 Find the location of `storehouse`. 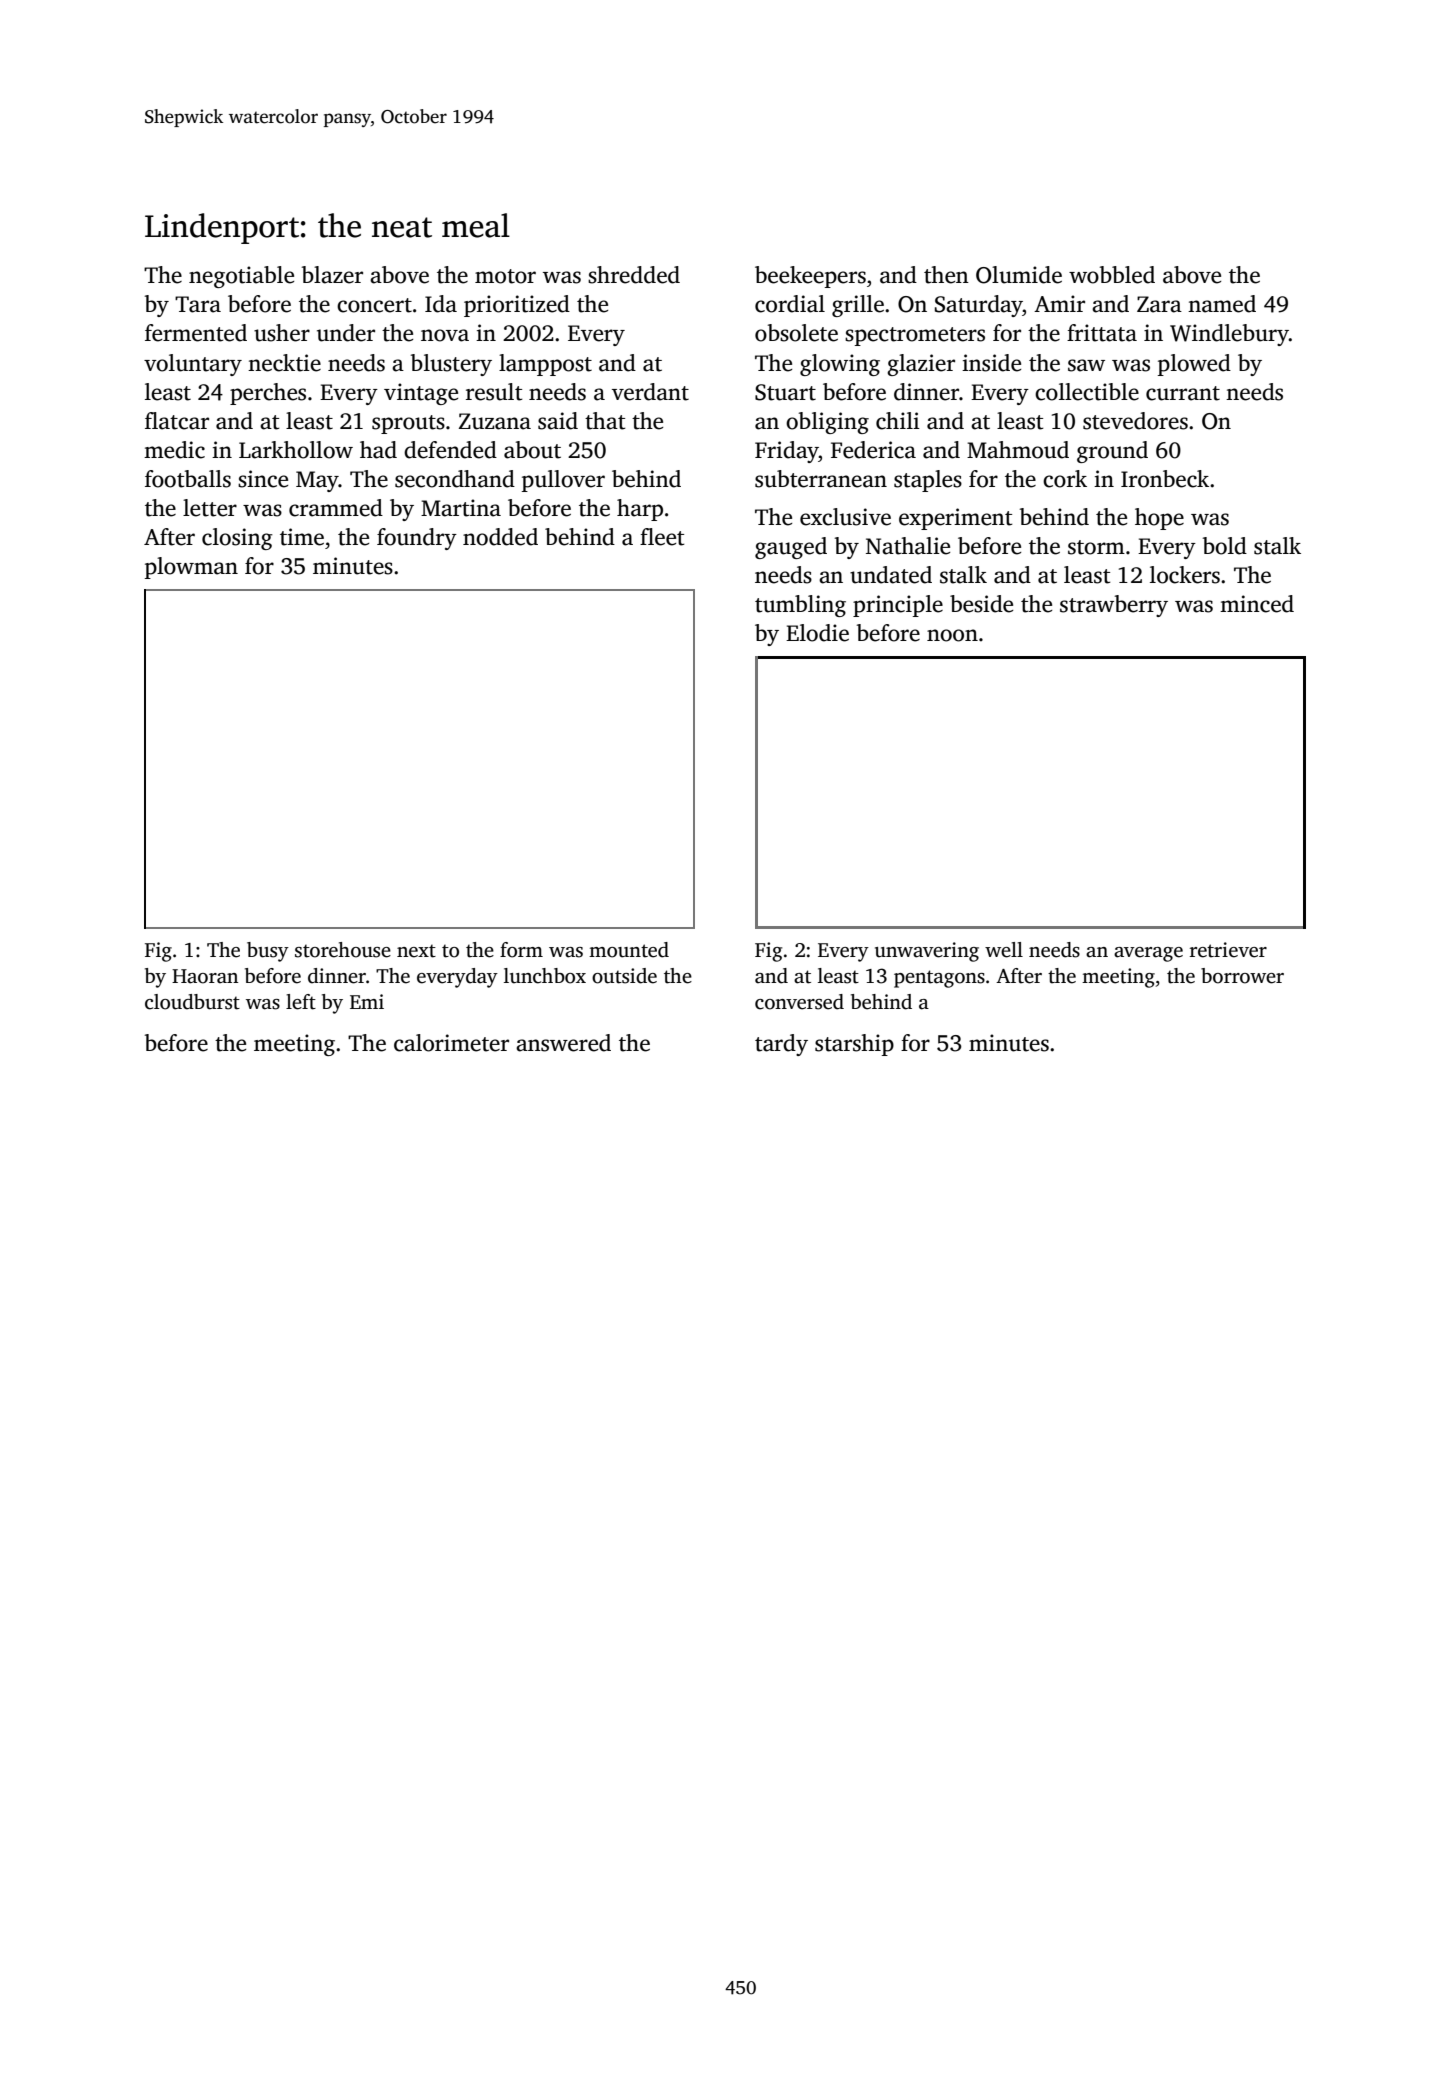

storehouse is located at coordinates (343, 950).
